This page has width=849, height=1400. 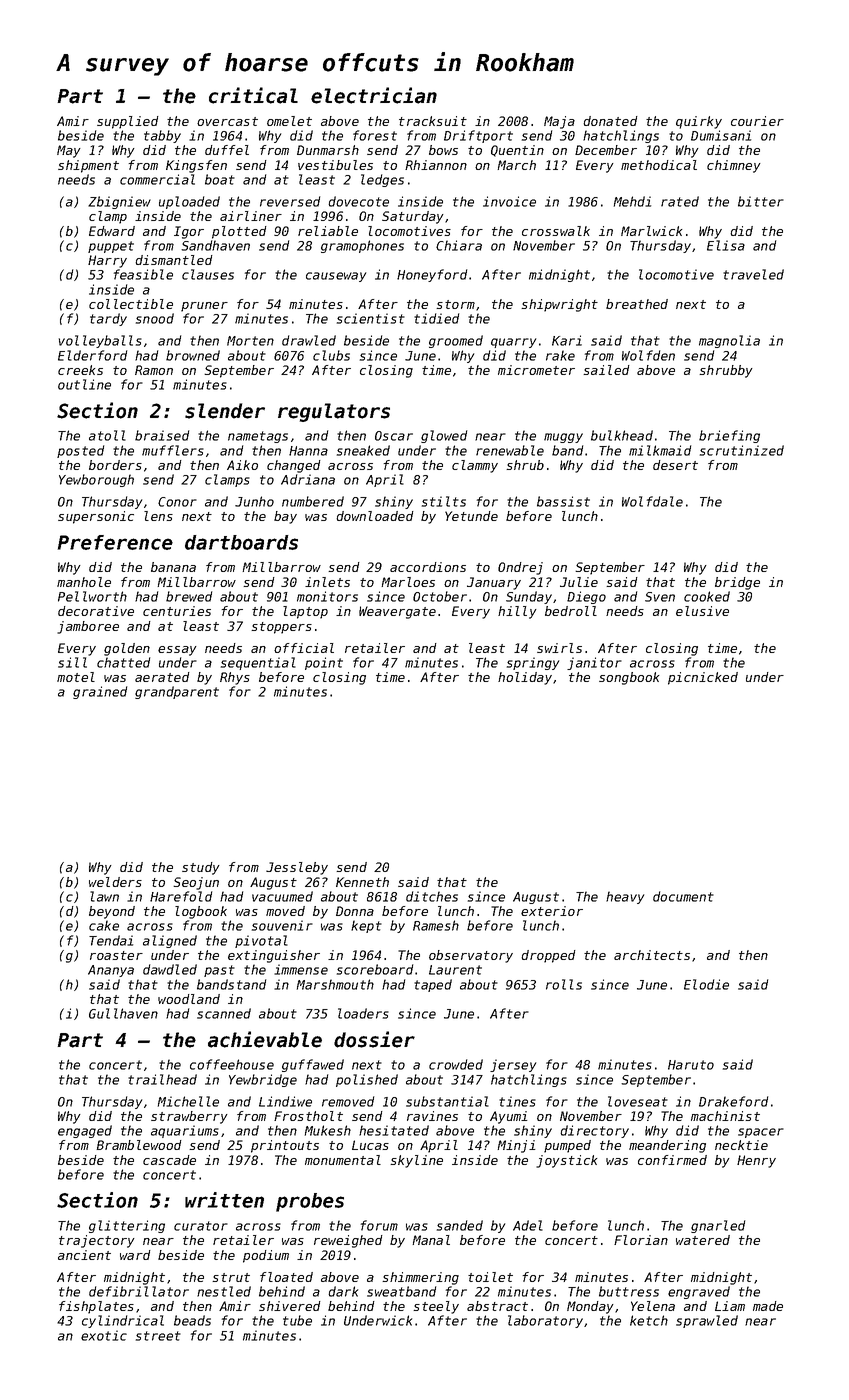 What do you see at coordinates (201, 1226) in the page?
I see `curator` at bounding box center [201, 1226].
